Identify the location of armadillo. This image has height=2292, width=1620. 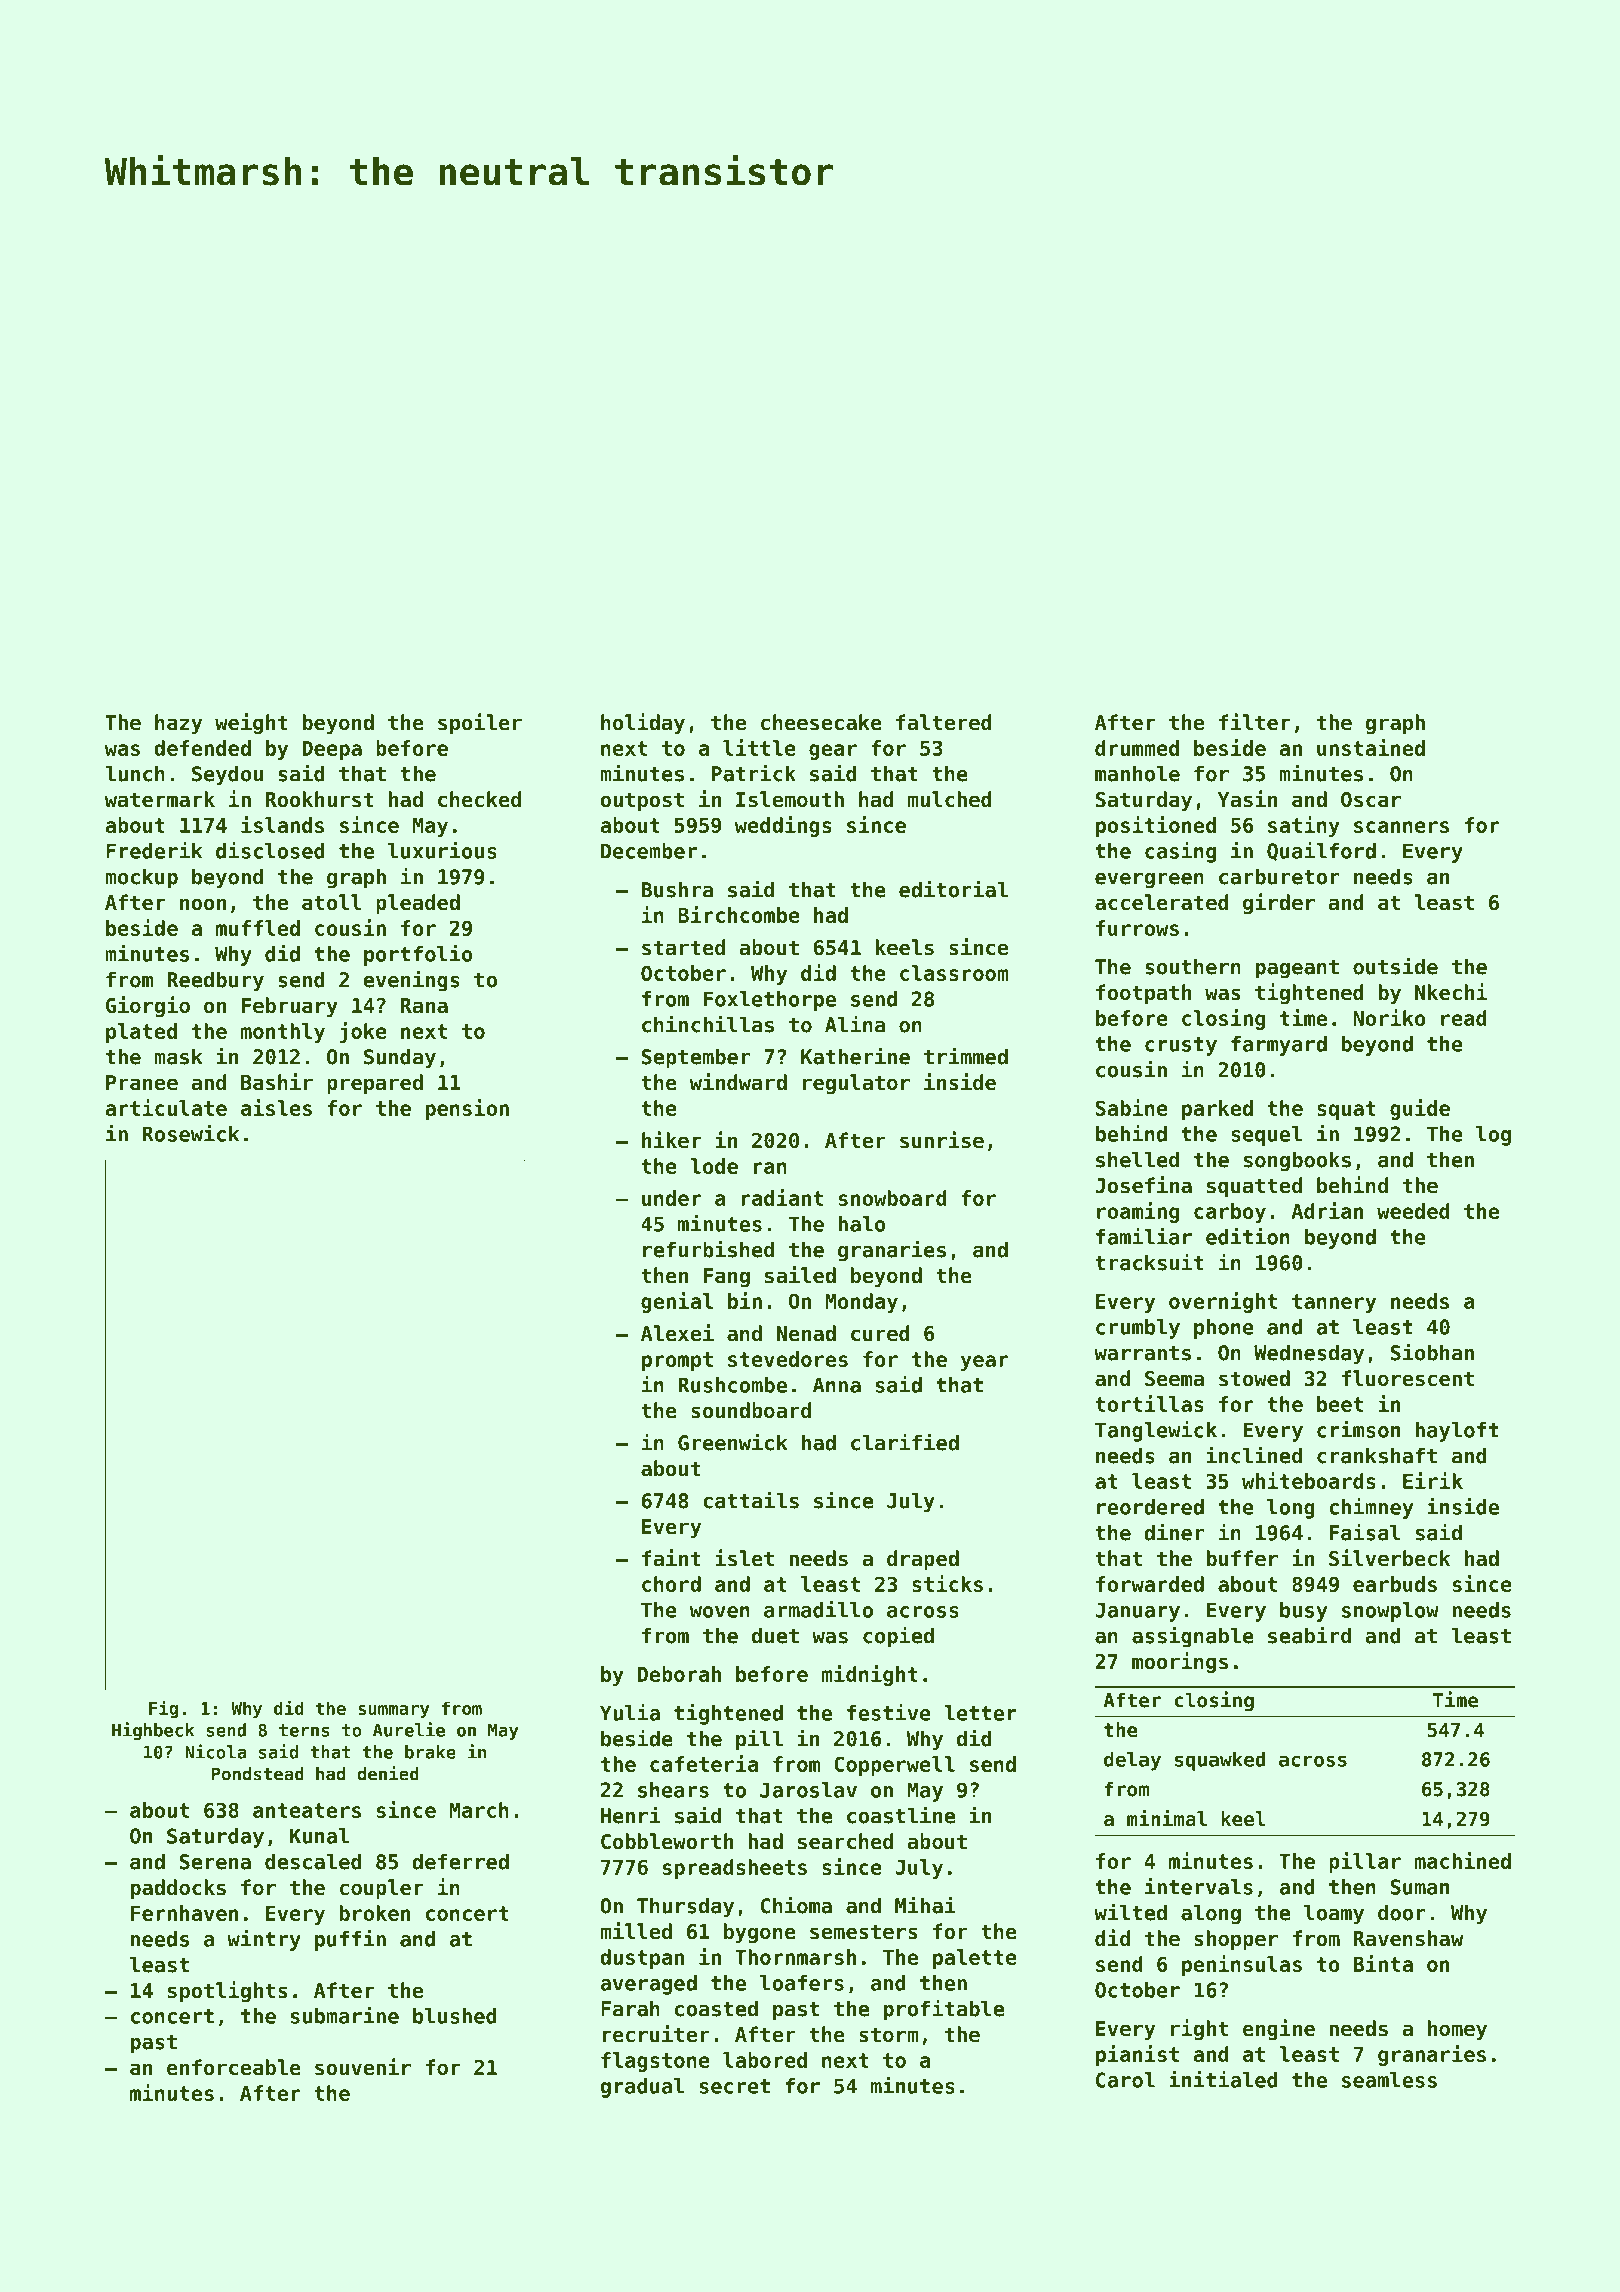
(818, 1609).
